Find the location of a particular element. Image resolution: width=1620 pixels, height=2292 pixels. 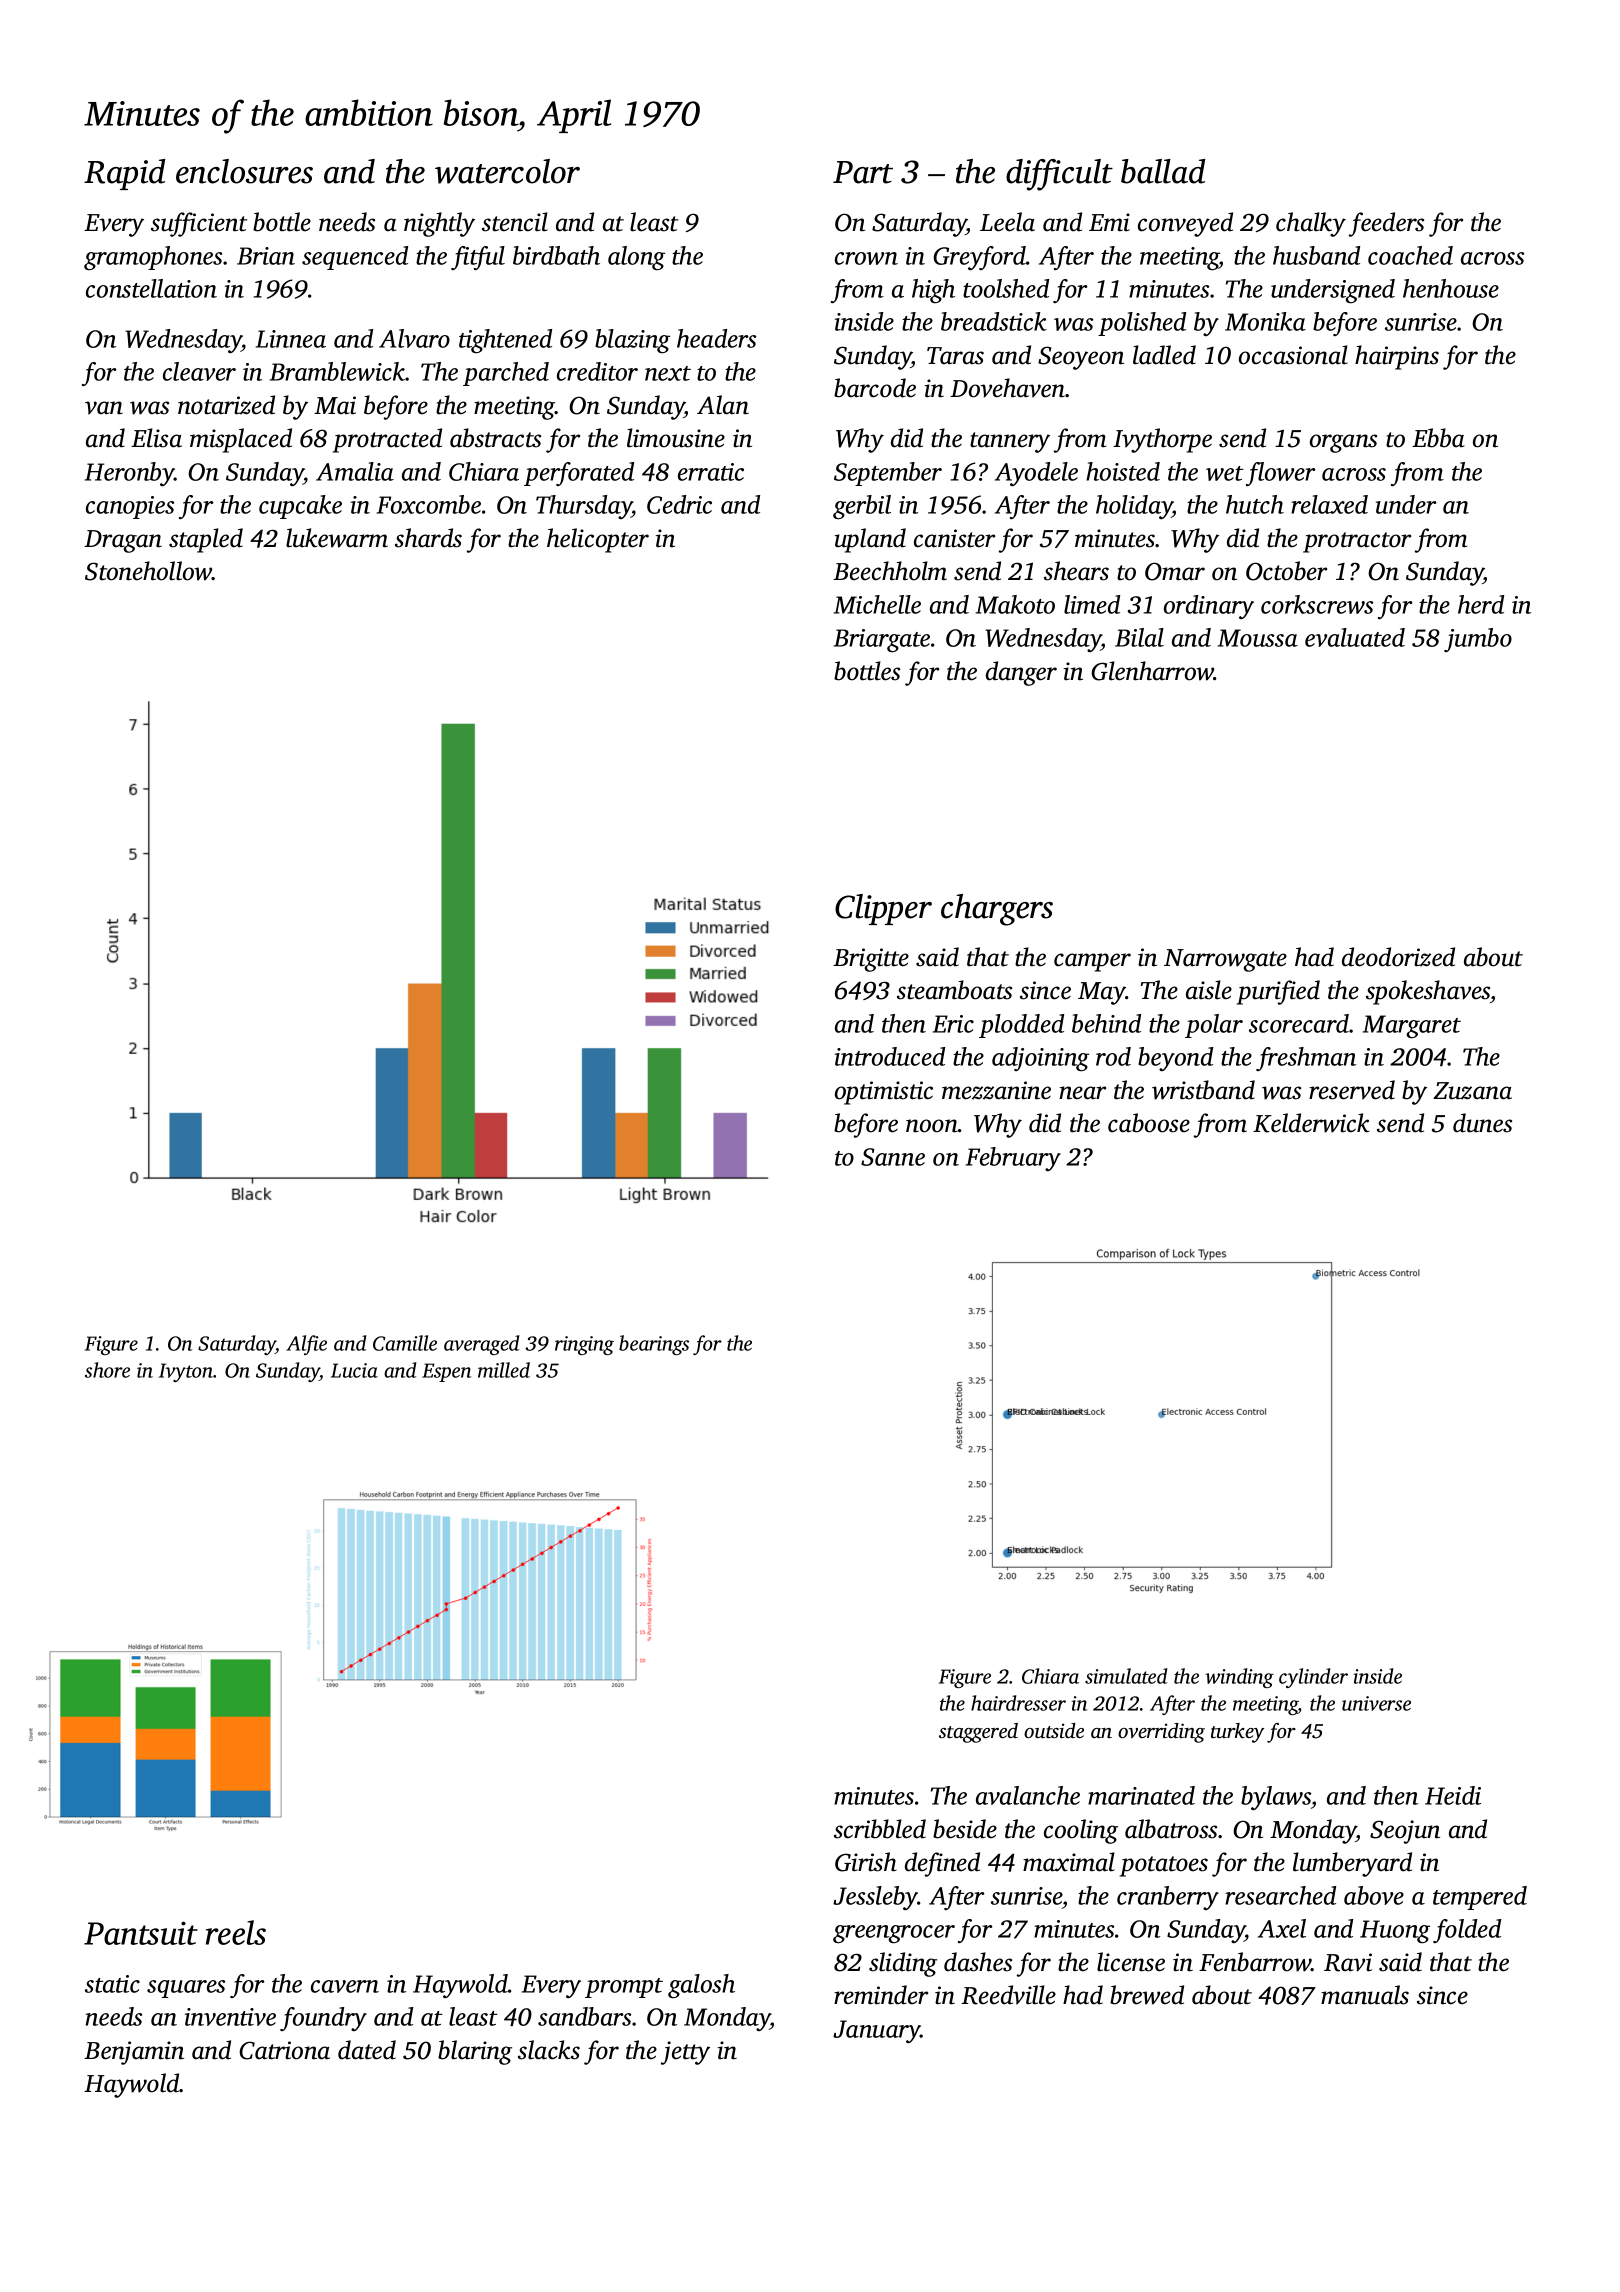

danger is located at coordinates (1021, 673).
